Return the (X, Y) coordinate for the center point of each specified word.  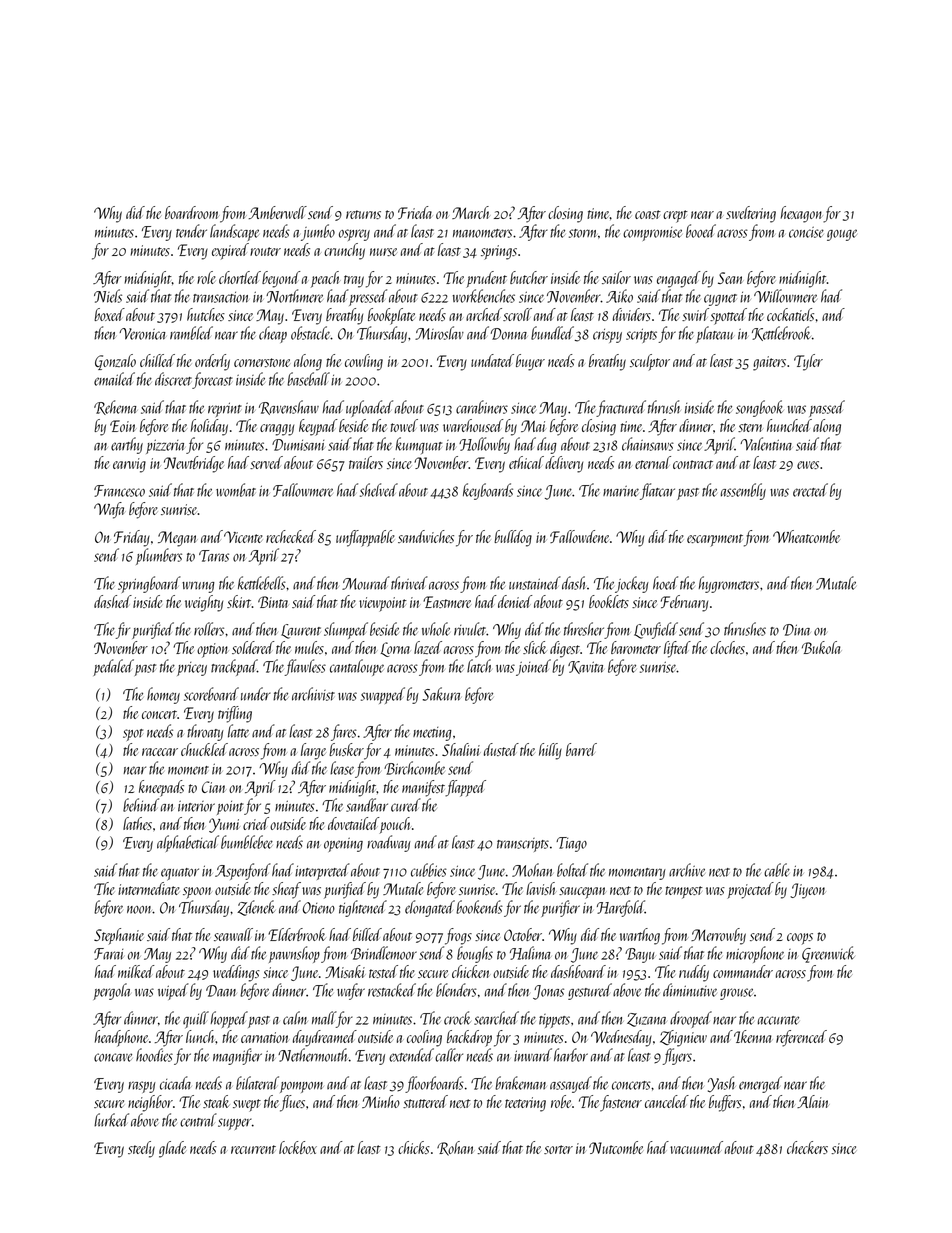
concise (806, 232)
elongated (430, 908)
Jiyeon (808, 891)
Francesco (119, 491)
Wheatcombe (806, 536)
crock (457, 1018)
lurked (111, 1120)
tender (191, 231)
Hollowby (484, 445)
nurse (383, 252)
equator (180, 874)
